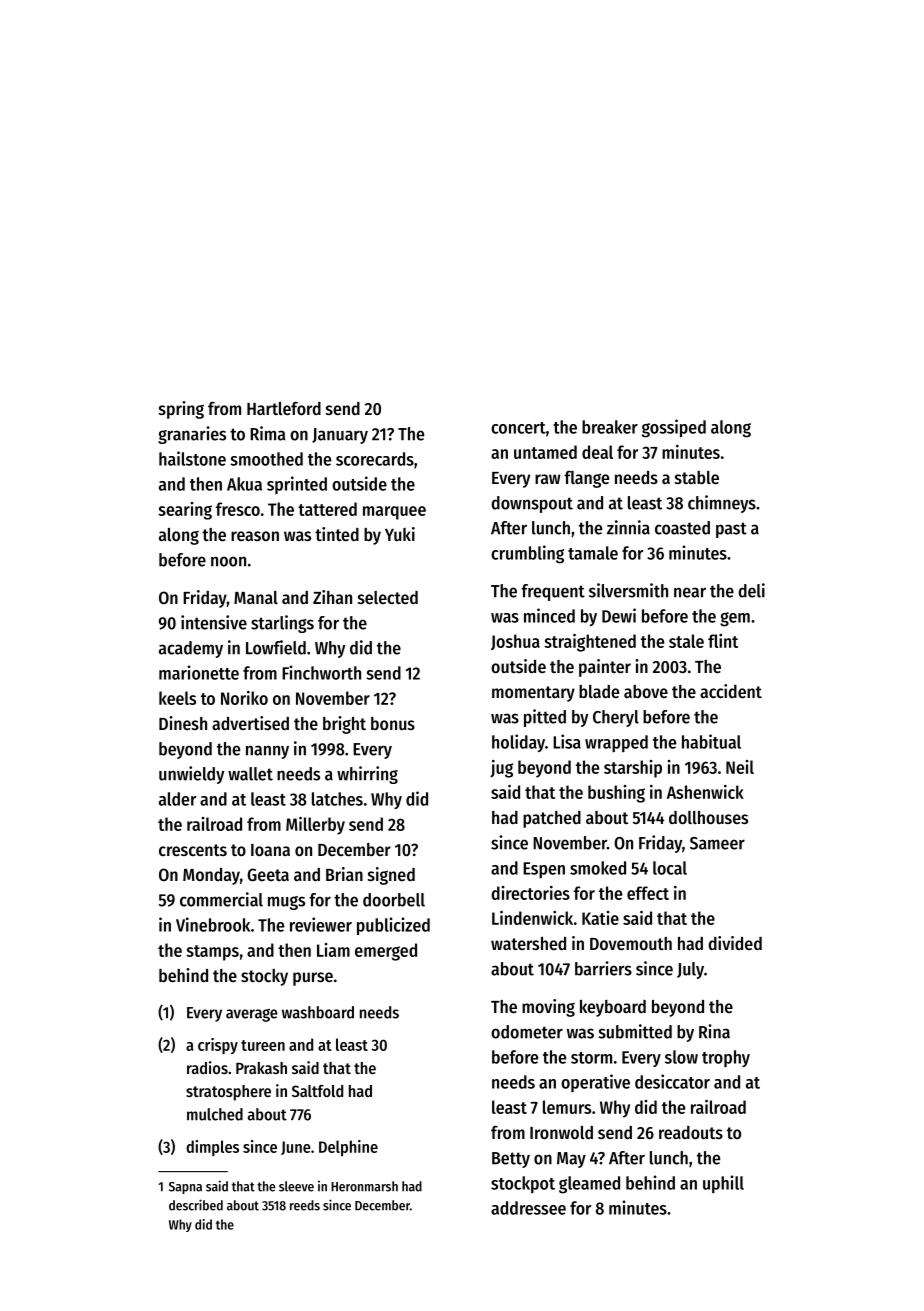  I want to click on Hartleford, so click(284, 408).
